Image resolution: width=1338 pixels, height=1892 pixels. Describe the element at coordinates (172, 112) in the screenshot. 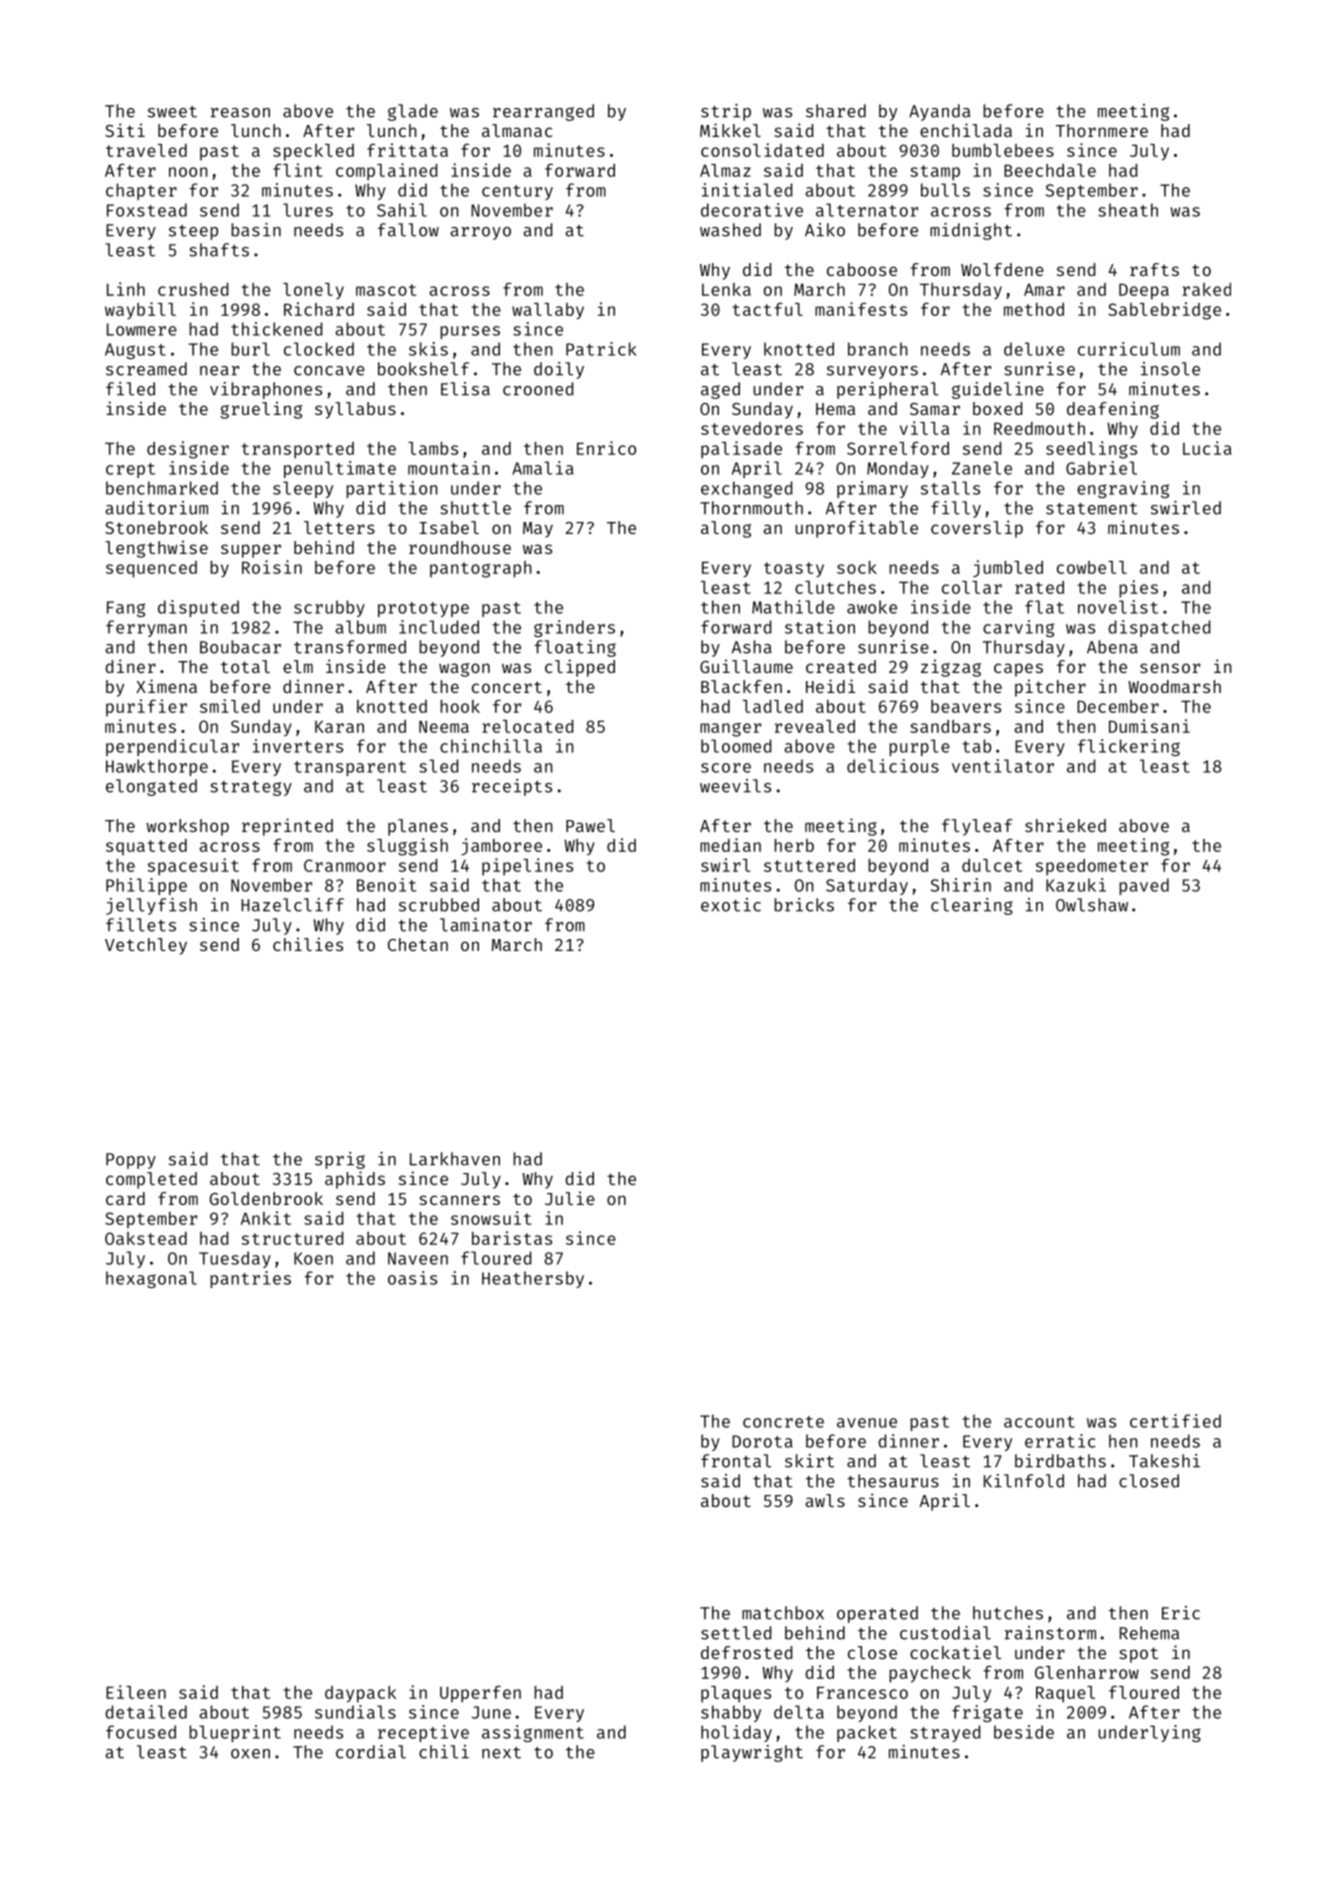

I see `sweet` at that location.
